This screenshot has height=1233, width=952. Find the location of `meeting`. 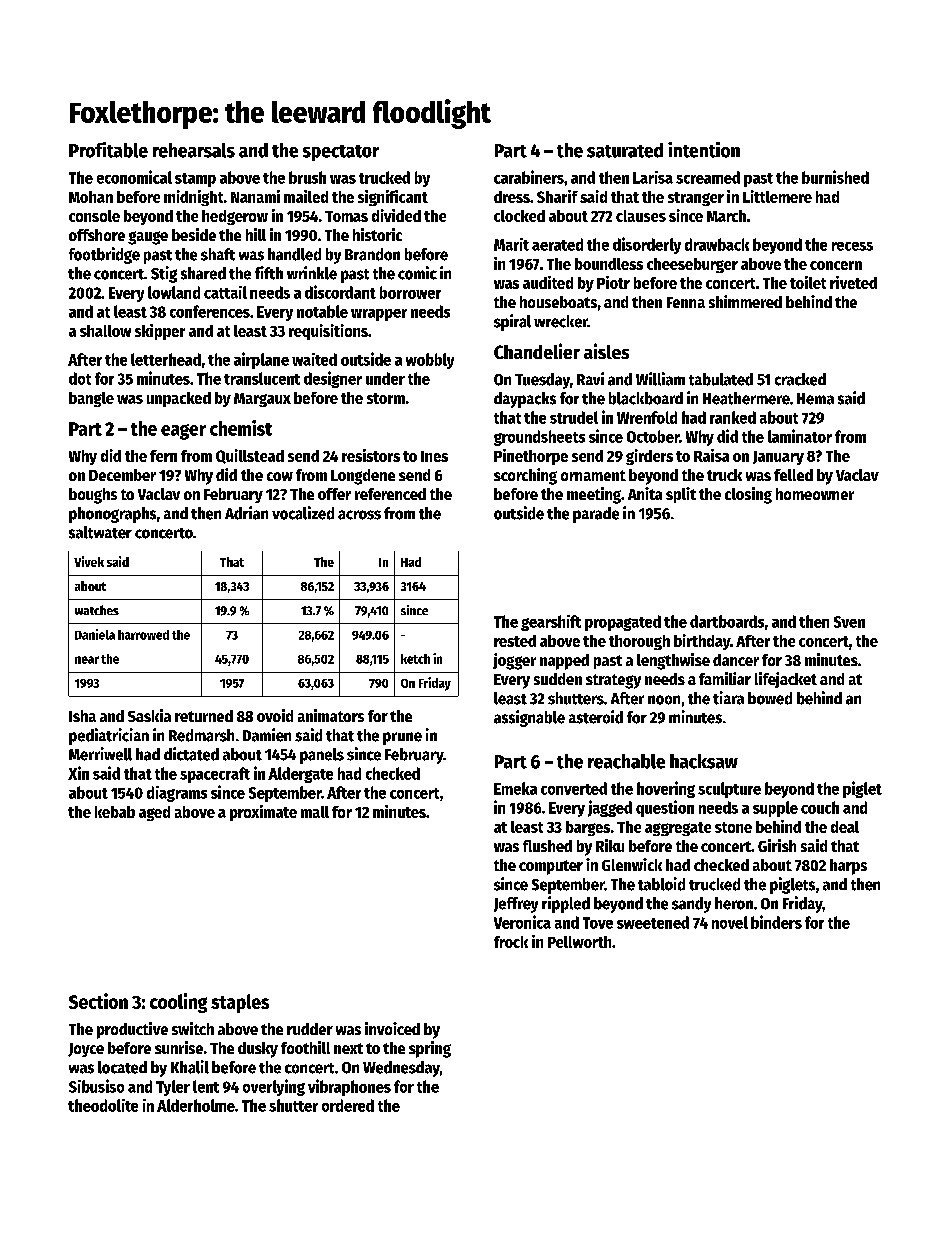

meeting is located at coordinates (594, 495).
